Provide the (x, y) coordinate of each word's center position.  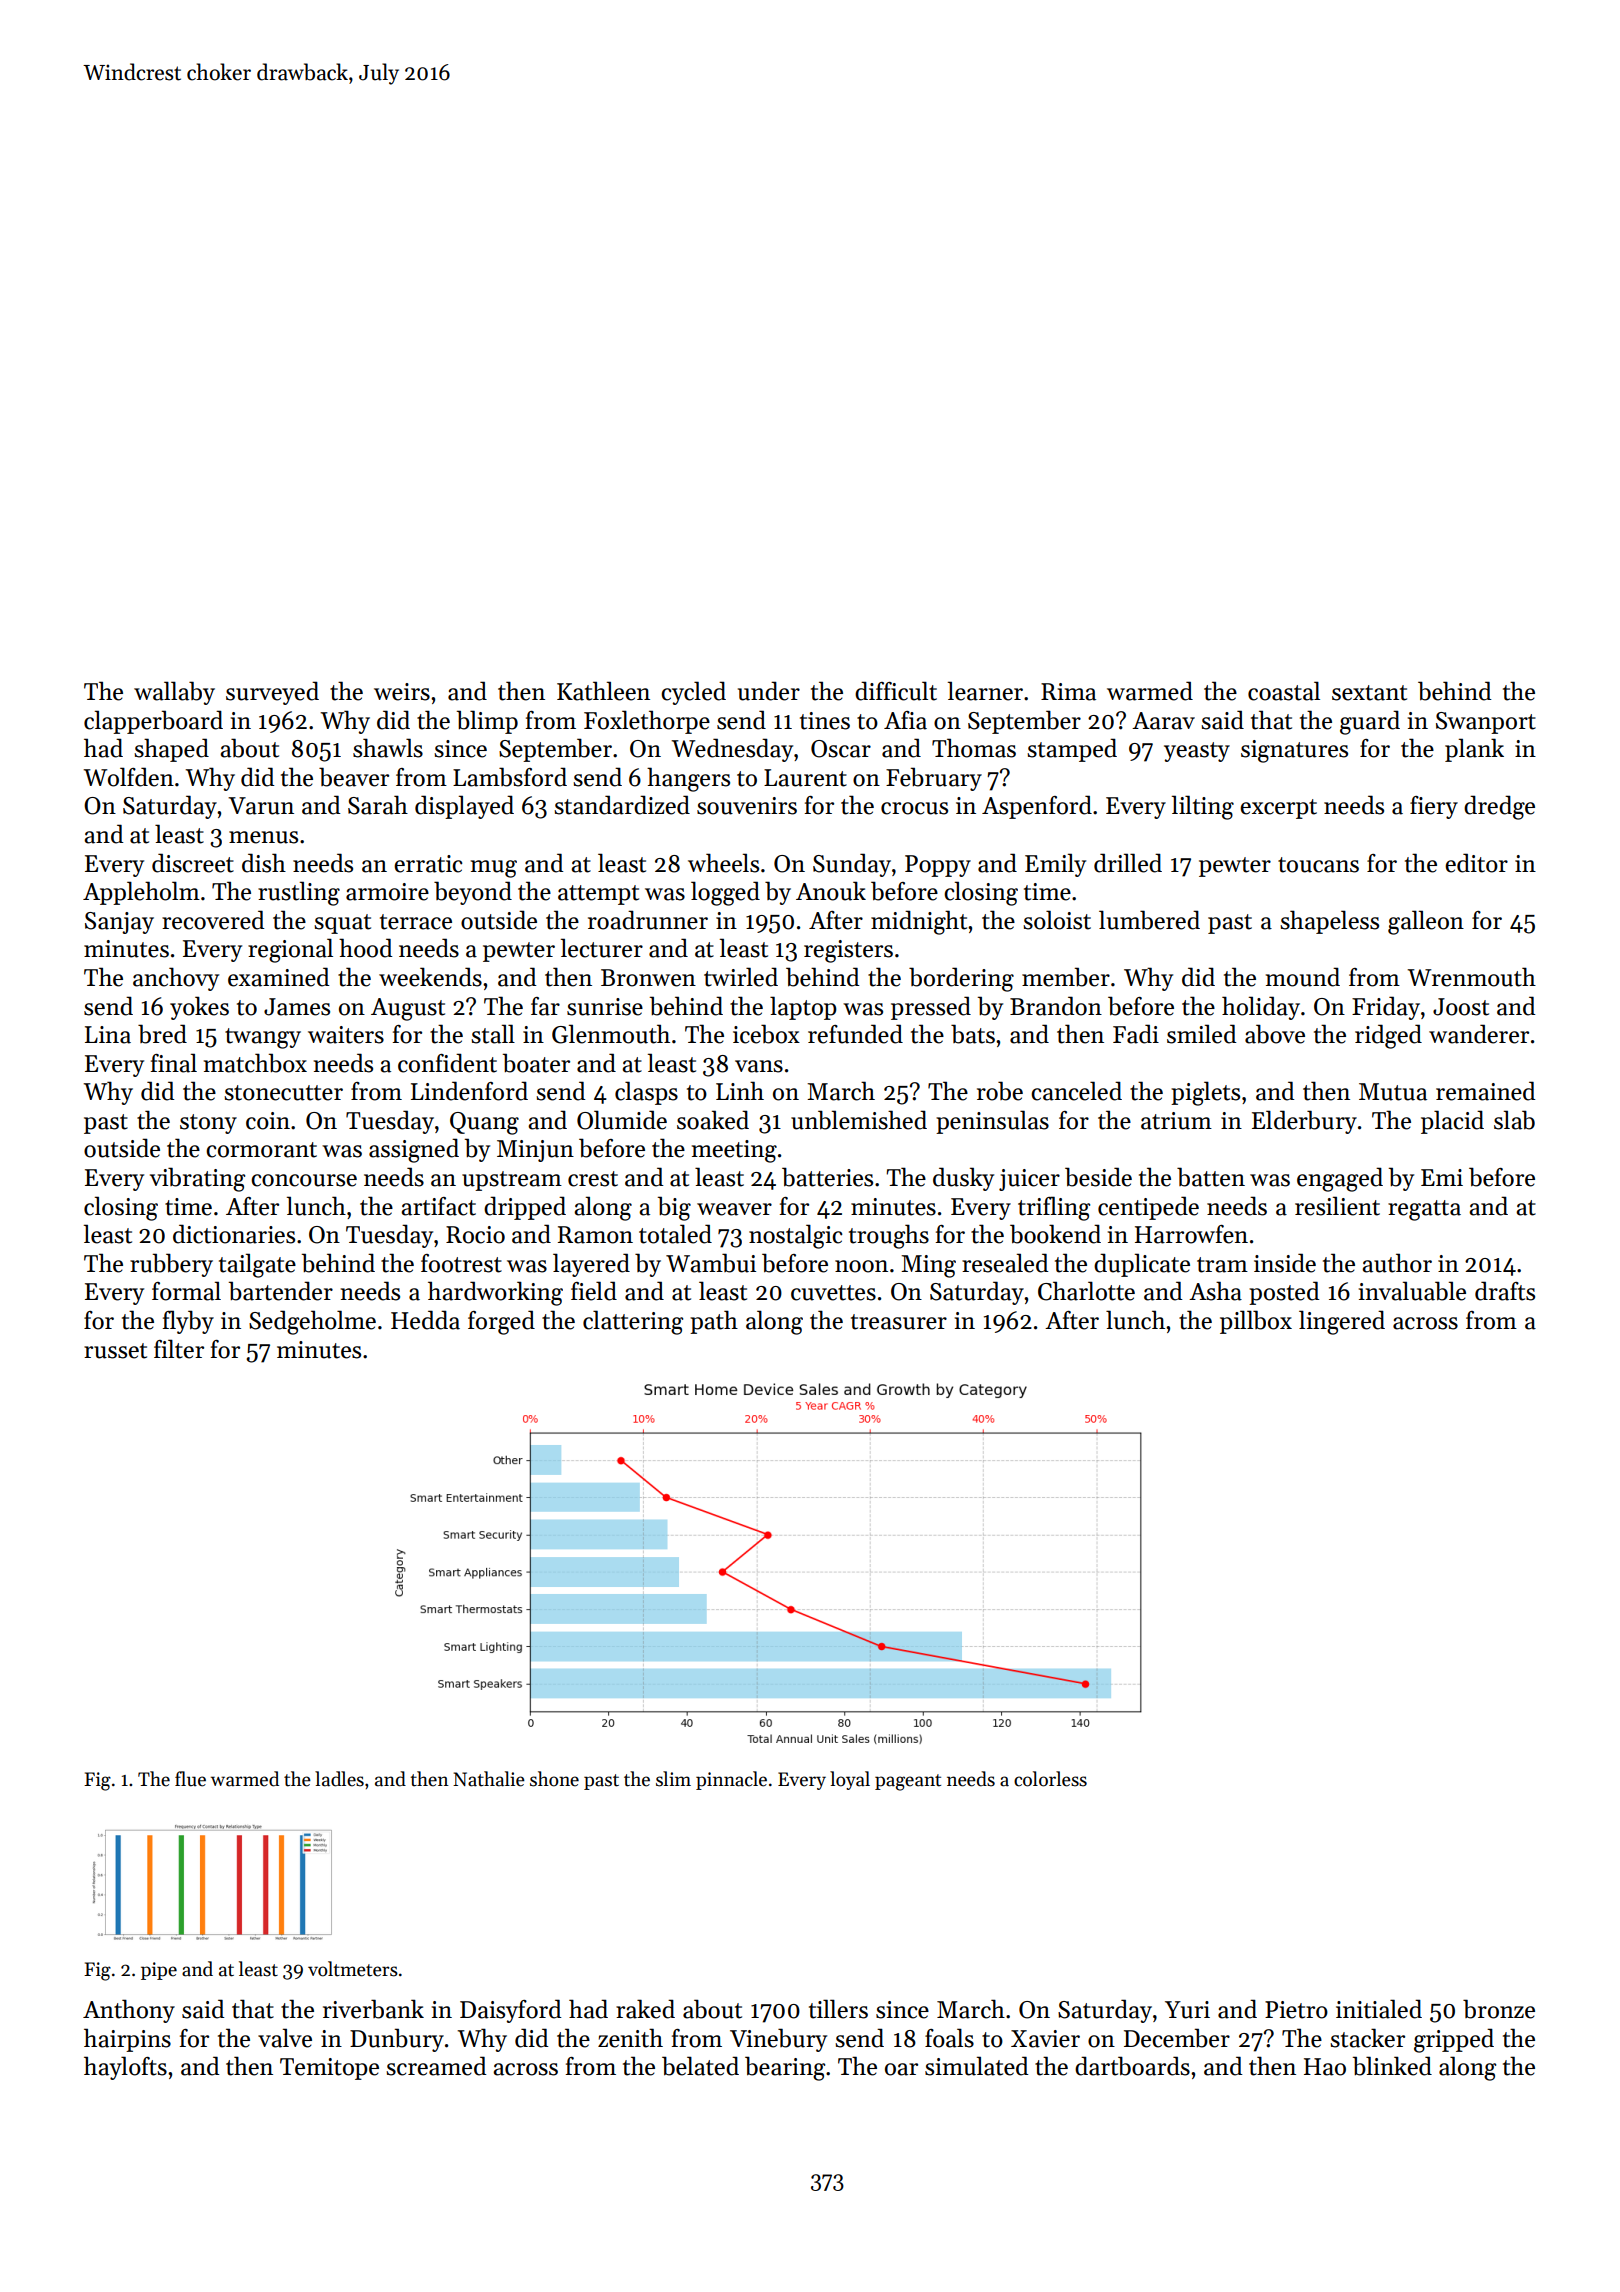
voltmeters (353, 1969)
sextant (1369, 693)
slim (673, 1779)
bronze (1499, 2009)
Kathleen (603, 691)
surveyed (272, 693)
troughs (889, 1236)
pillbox (1256, 1322)
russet (115, 1351)
